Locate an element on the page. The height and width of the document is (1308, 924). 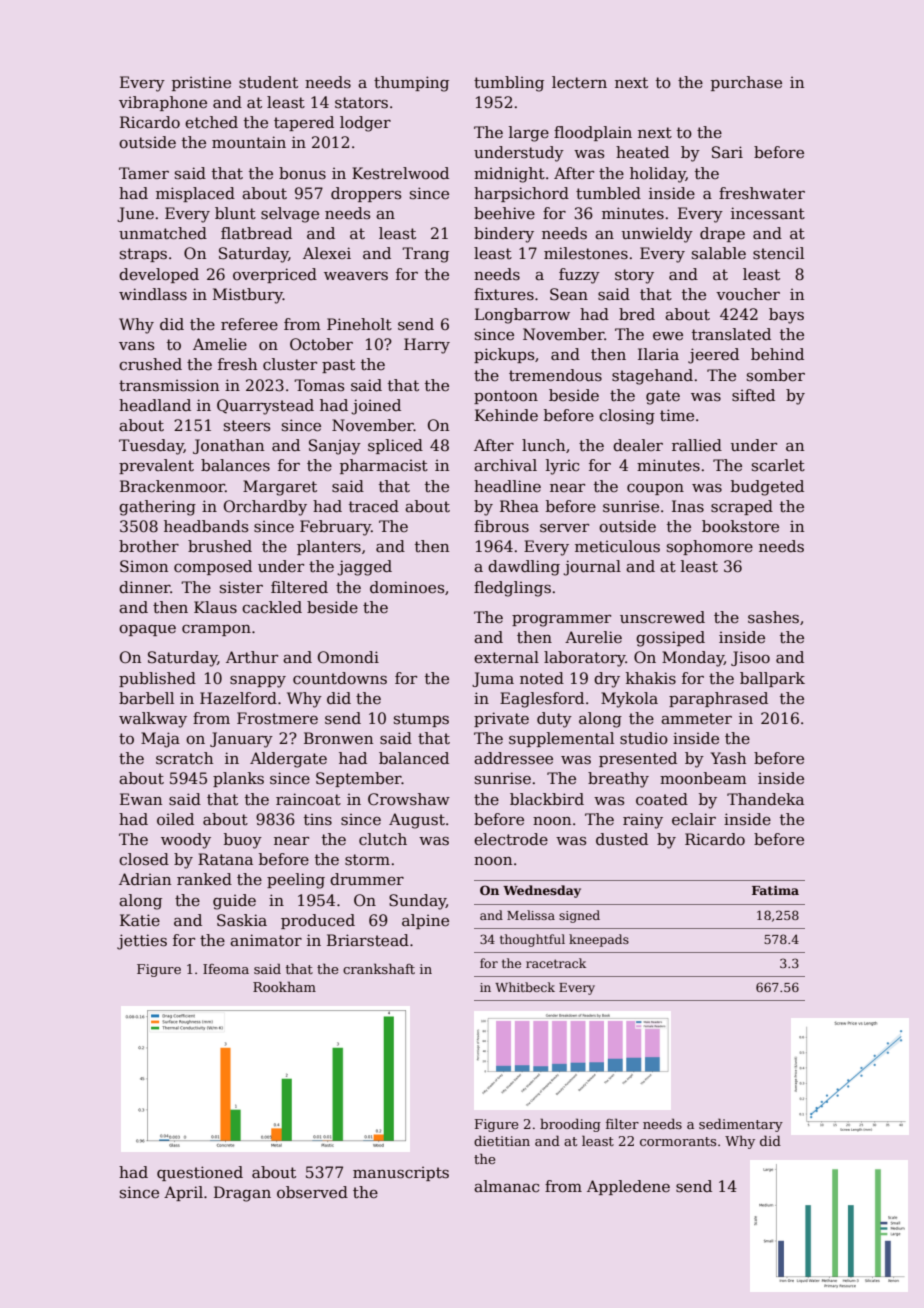
Sari is located at coordinates (727, 152).
